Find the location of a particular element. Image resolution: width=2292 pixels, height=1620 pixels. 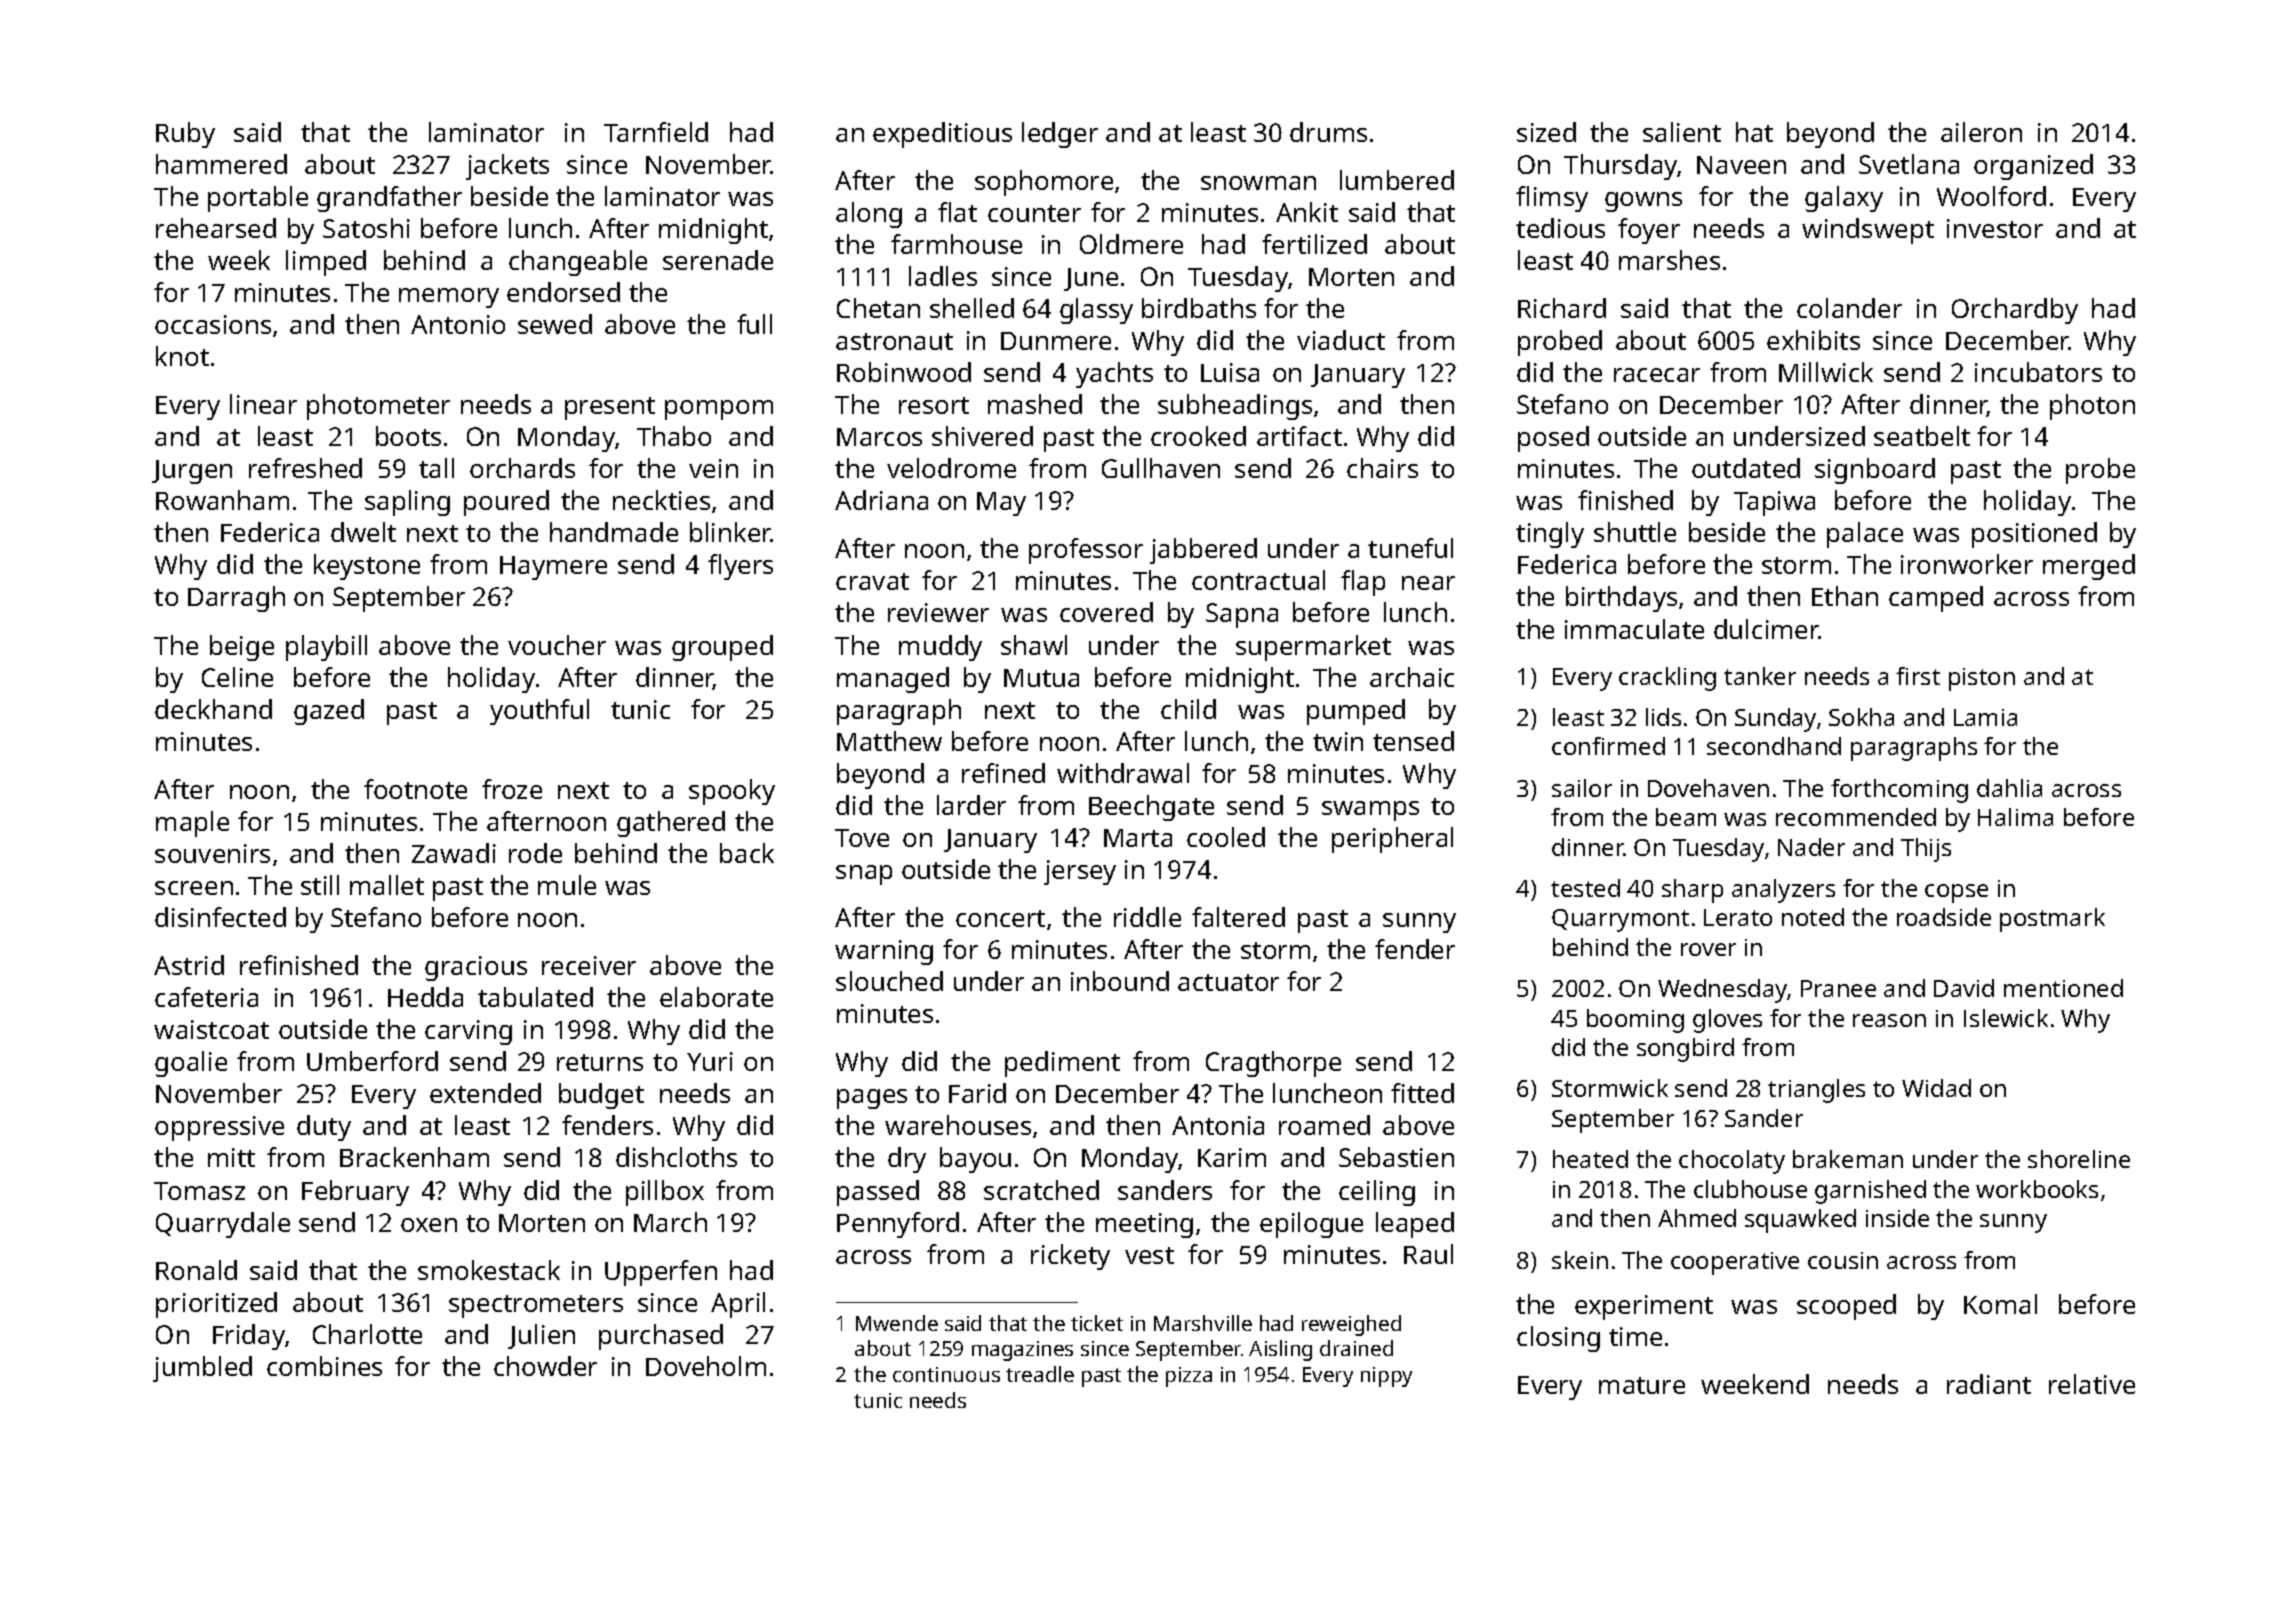

Doveholm is located at coordinates (706, 1366).
